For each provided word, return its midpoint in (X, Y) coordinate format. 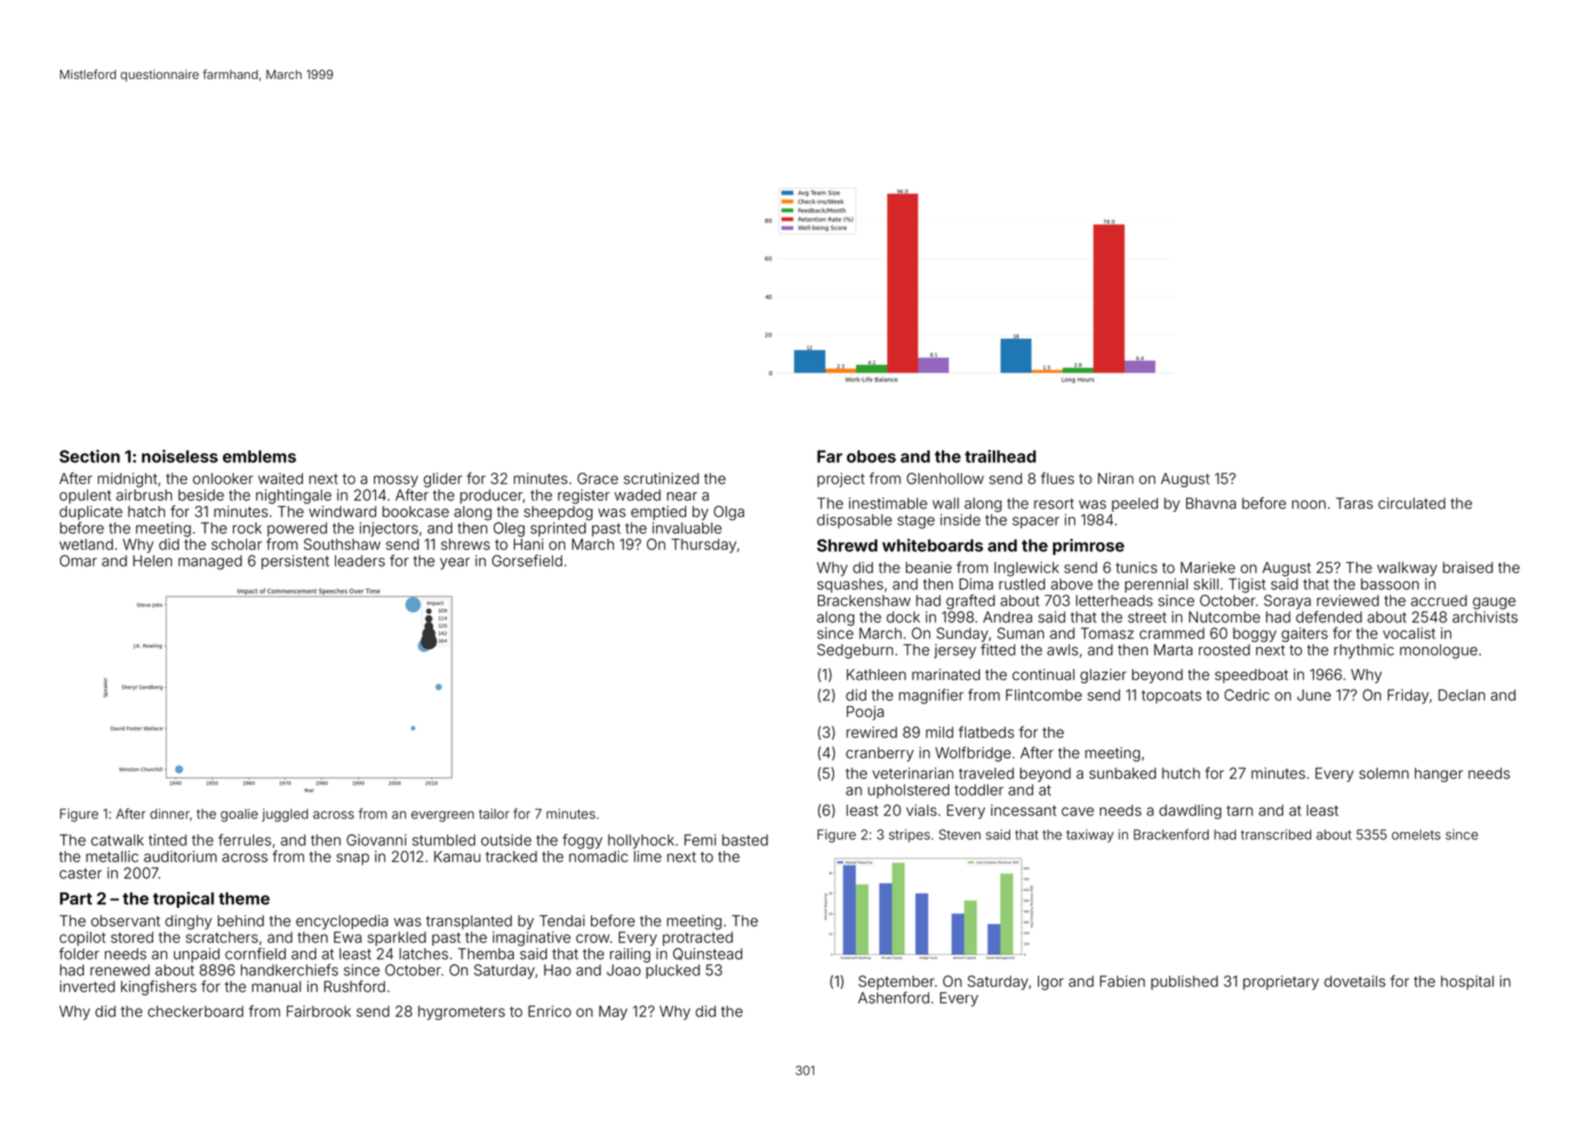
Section (89, 456)
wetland (86, 544)
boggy (1254, 635)
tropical (183, 900)
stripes (909, 835)
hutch (1181, 773)
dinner (170, 813)
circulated (1411, 503)
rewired (871, 732)
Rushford (354, 986)
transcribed (1276, 834)
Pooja (865, 713)
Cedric (1246, 695)
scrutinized (661, 479)
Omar (78, 561)
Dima (976, 584)
